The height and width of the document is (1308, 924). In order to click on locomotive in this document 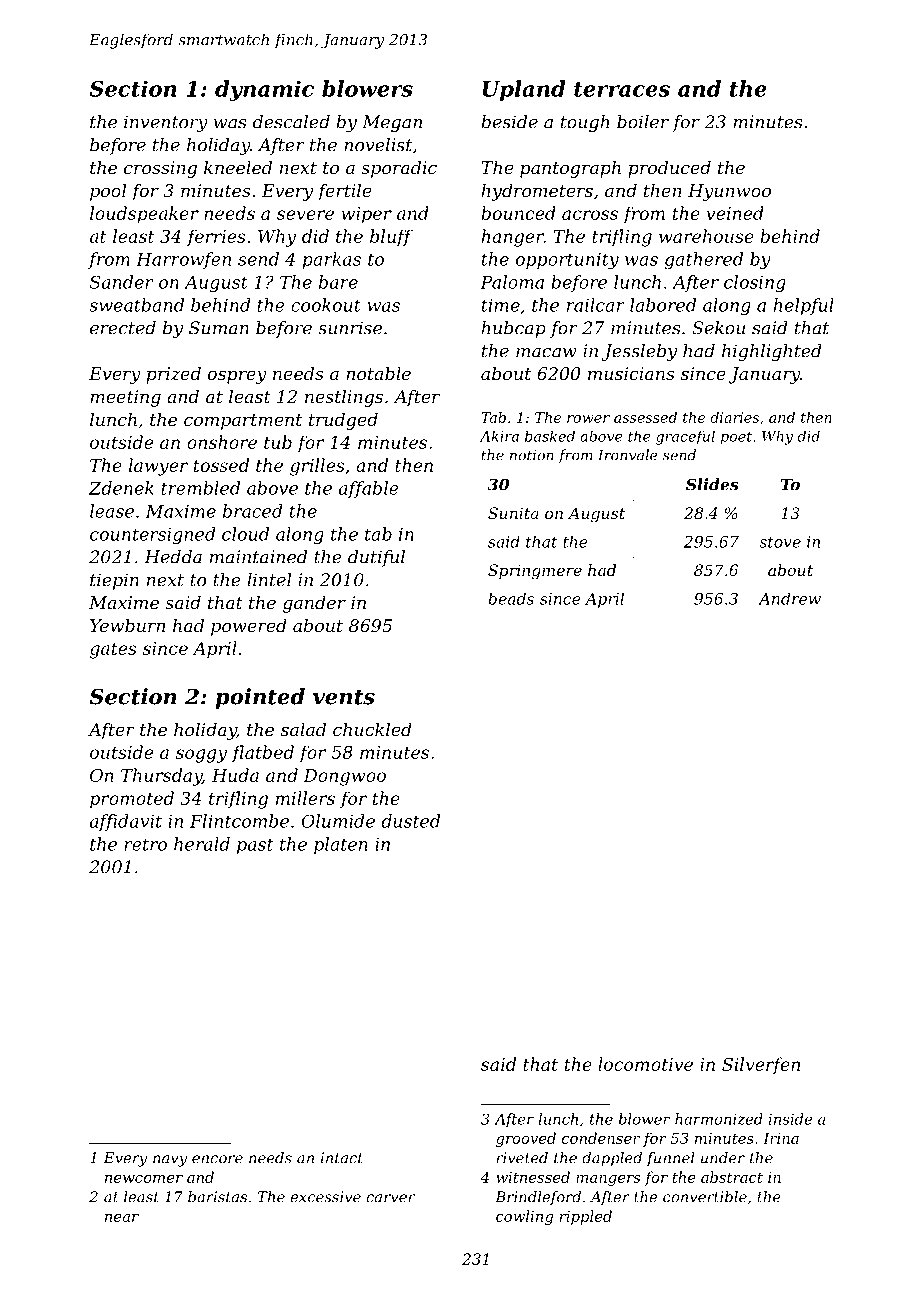, I will do `click(645, 1064)`.
